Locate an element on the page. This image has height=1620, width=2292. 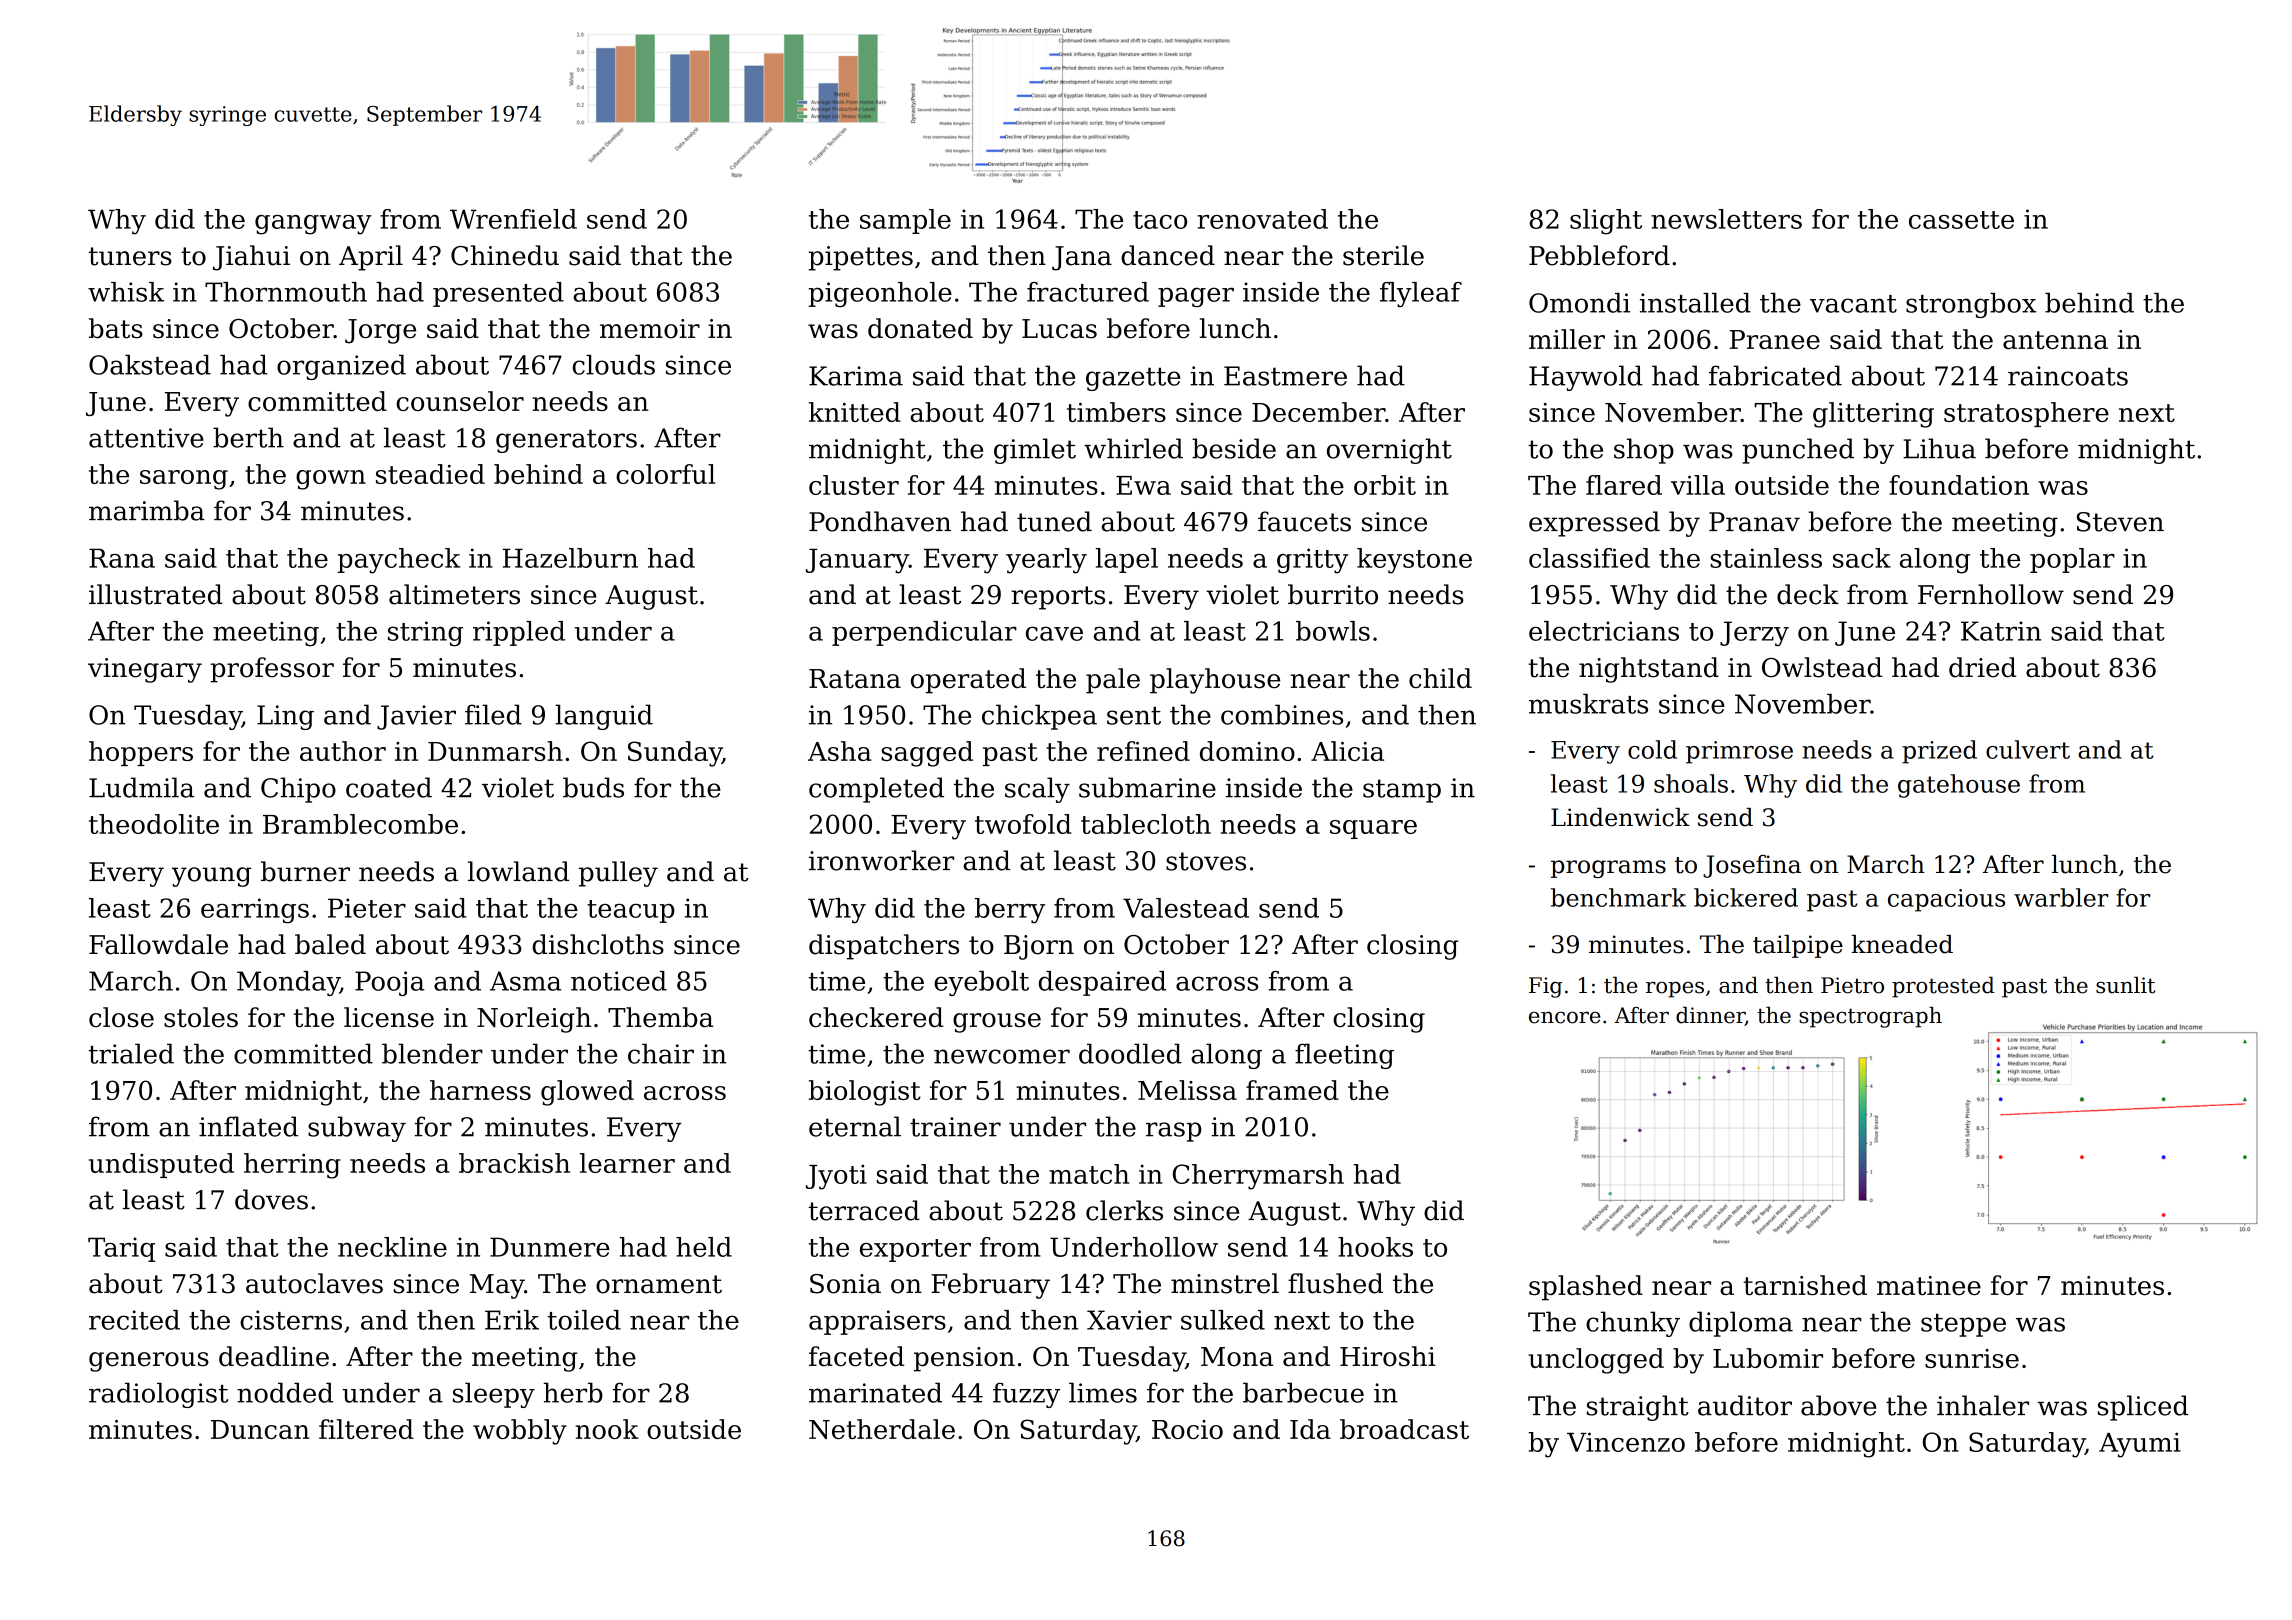
Rocio is located at coordinates (1187, 1429).
